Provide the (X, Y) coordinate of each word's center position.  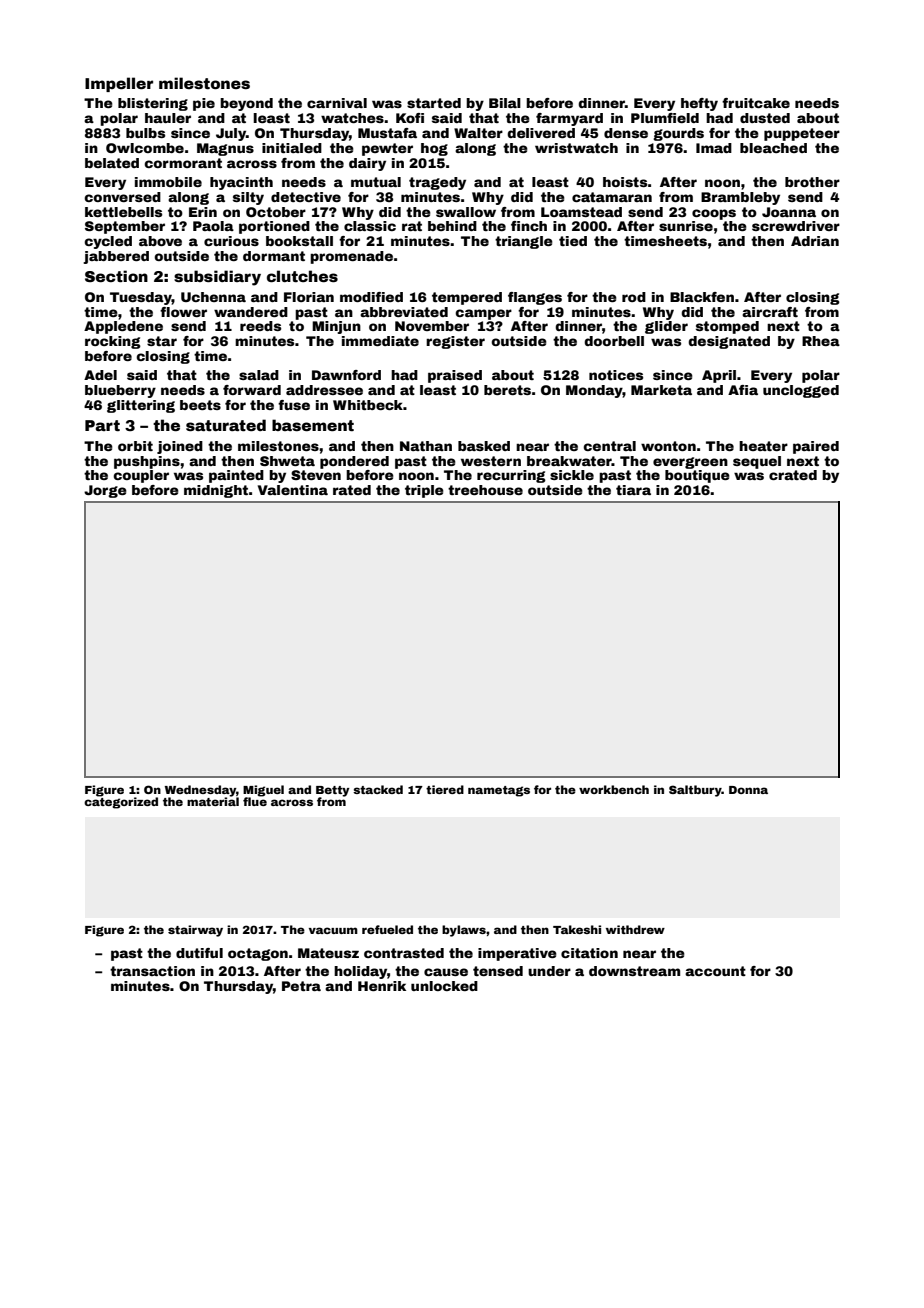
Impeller (119, 84)
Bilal (505, 103)
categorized (121, 803)
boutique (697, 476)
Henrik (382, 986)
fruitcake (756, 103)
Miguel (263, 791)
